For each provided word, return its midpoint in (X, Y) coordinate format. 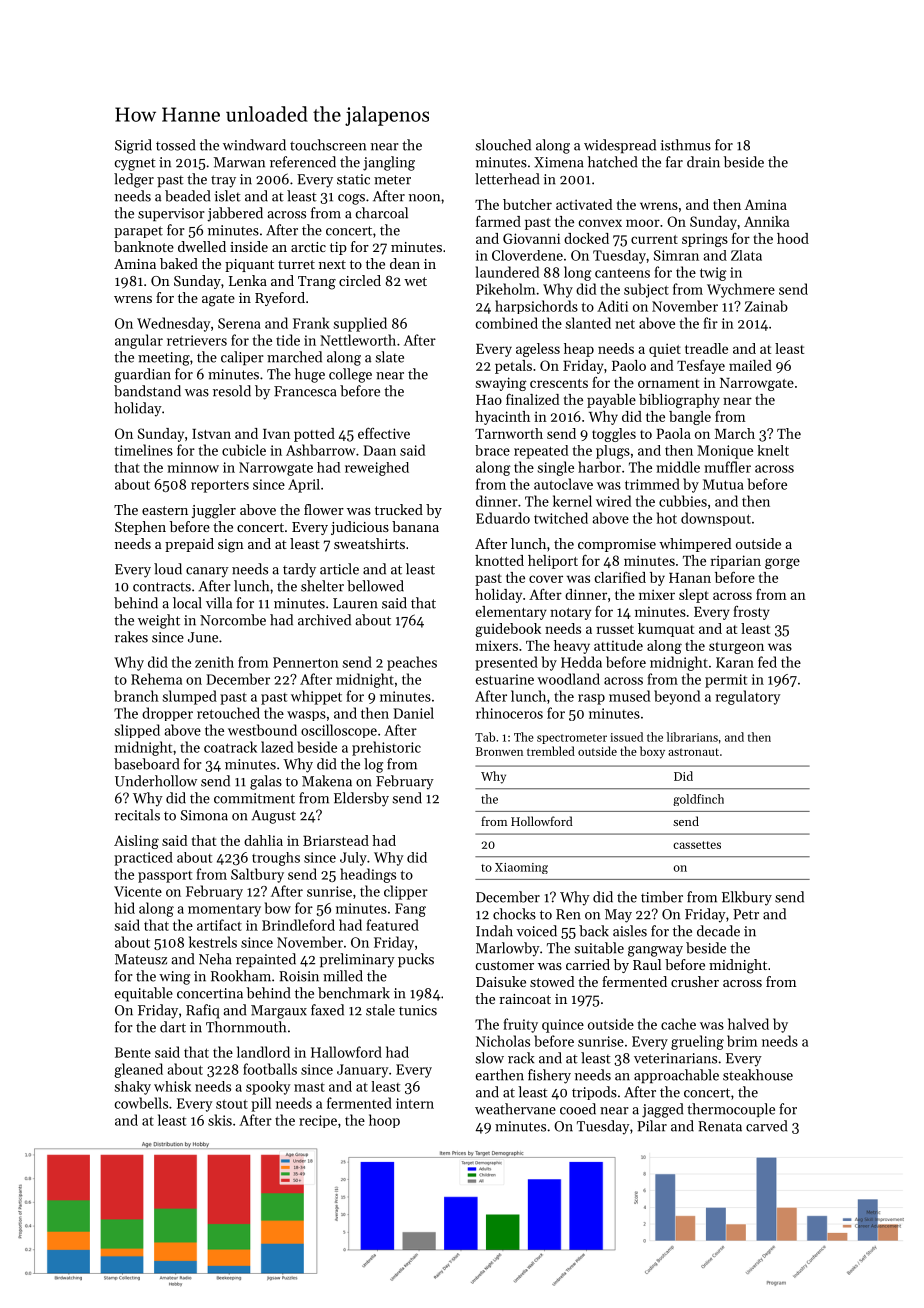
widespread (620, 146)
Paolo (629, 365)
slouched (503, 145)
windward (254, 145)
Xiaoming (521, 868)
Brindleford (298, 925)
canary (207, 572)
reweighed (377, 469)
